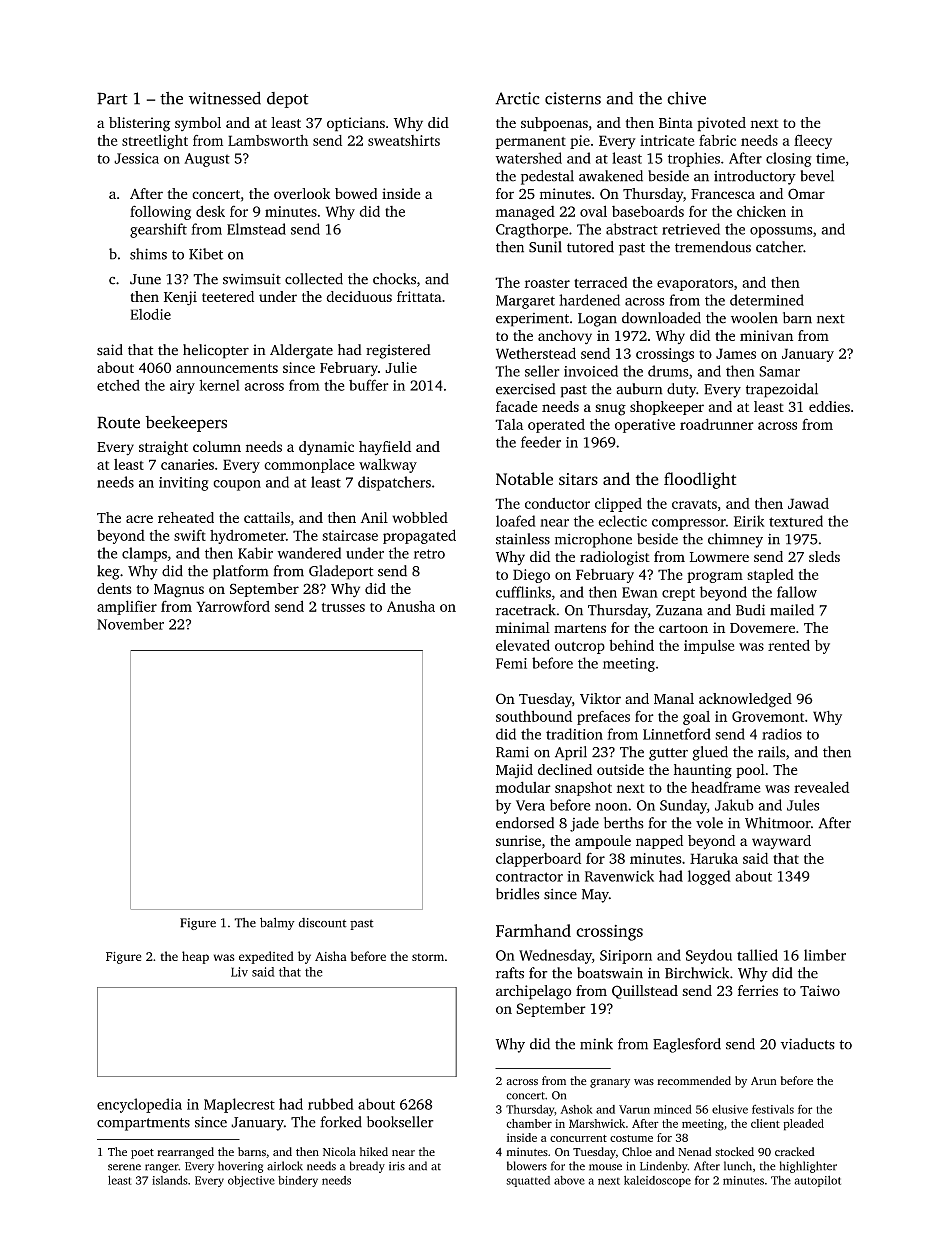 Image resolution: width=952 pixels, height=1233 pixels. I want to click on Arctic, so click(517, 98).
